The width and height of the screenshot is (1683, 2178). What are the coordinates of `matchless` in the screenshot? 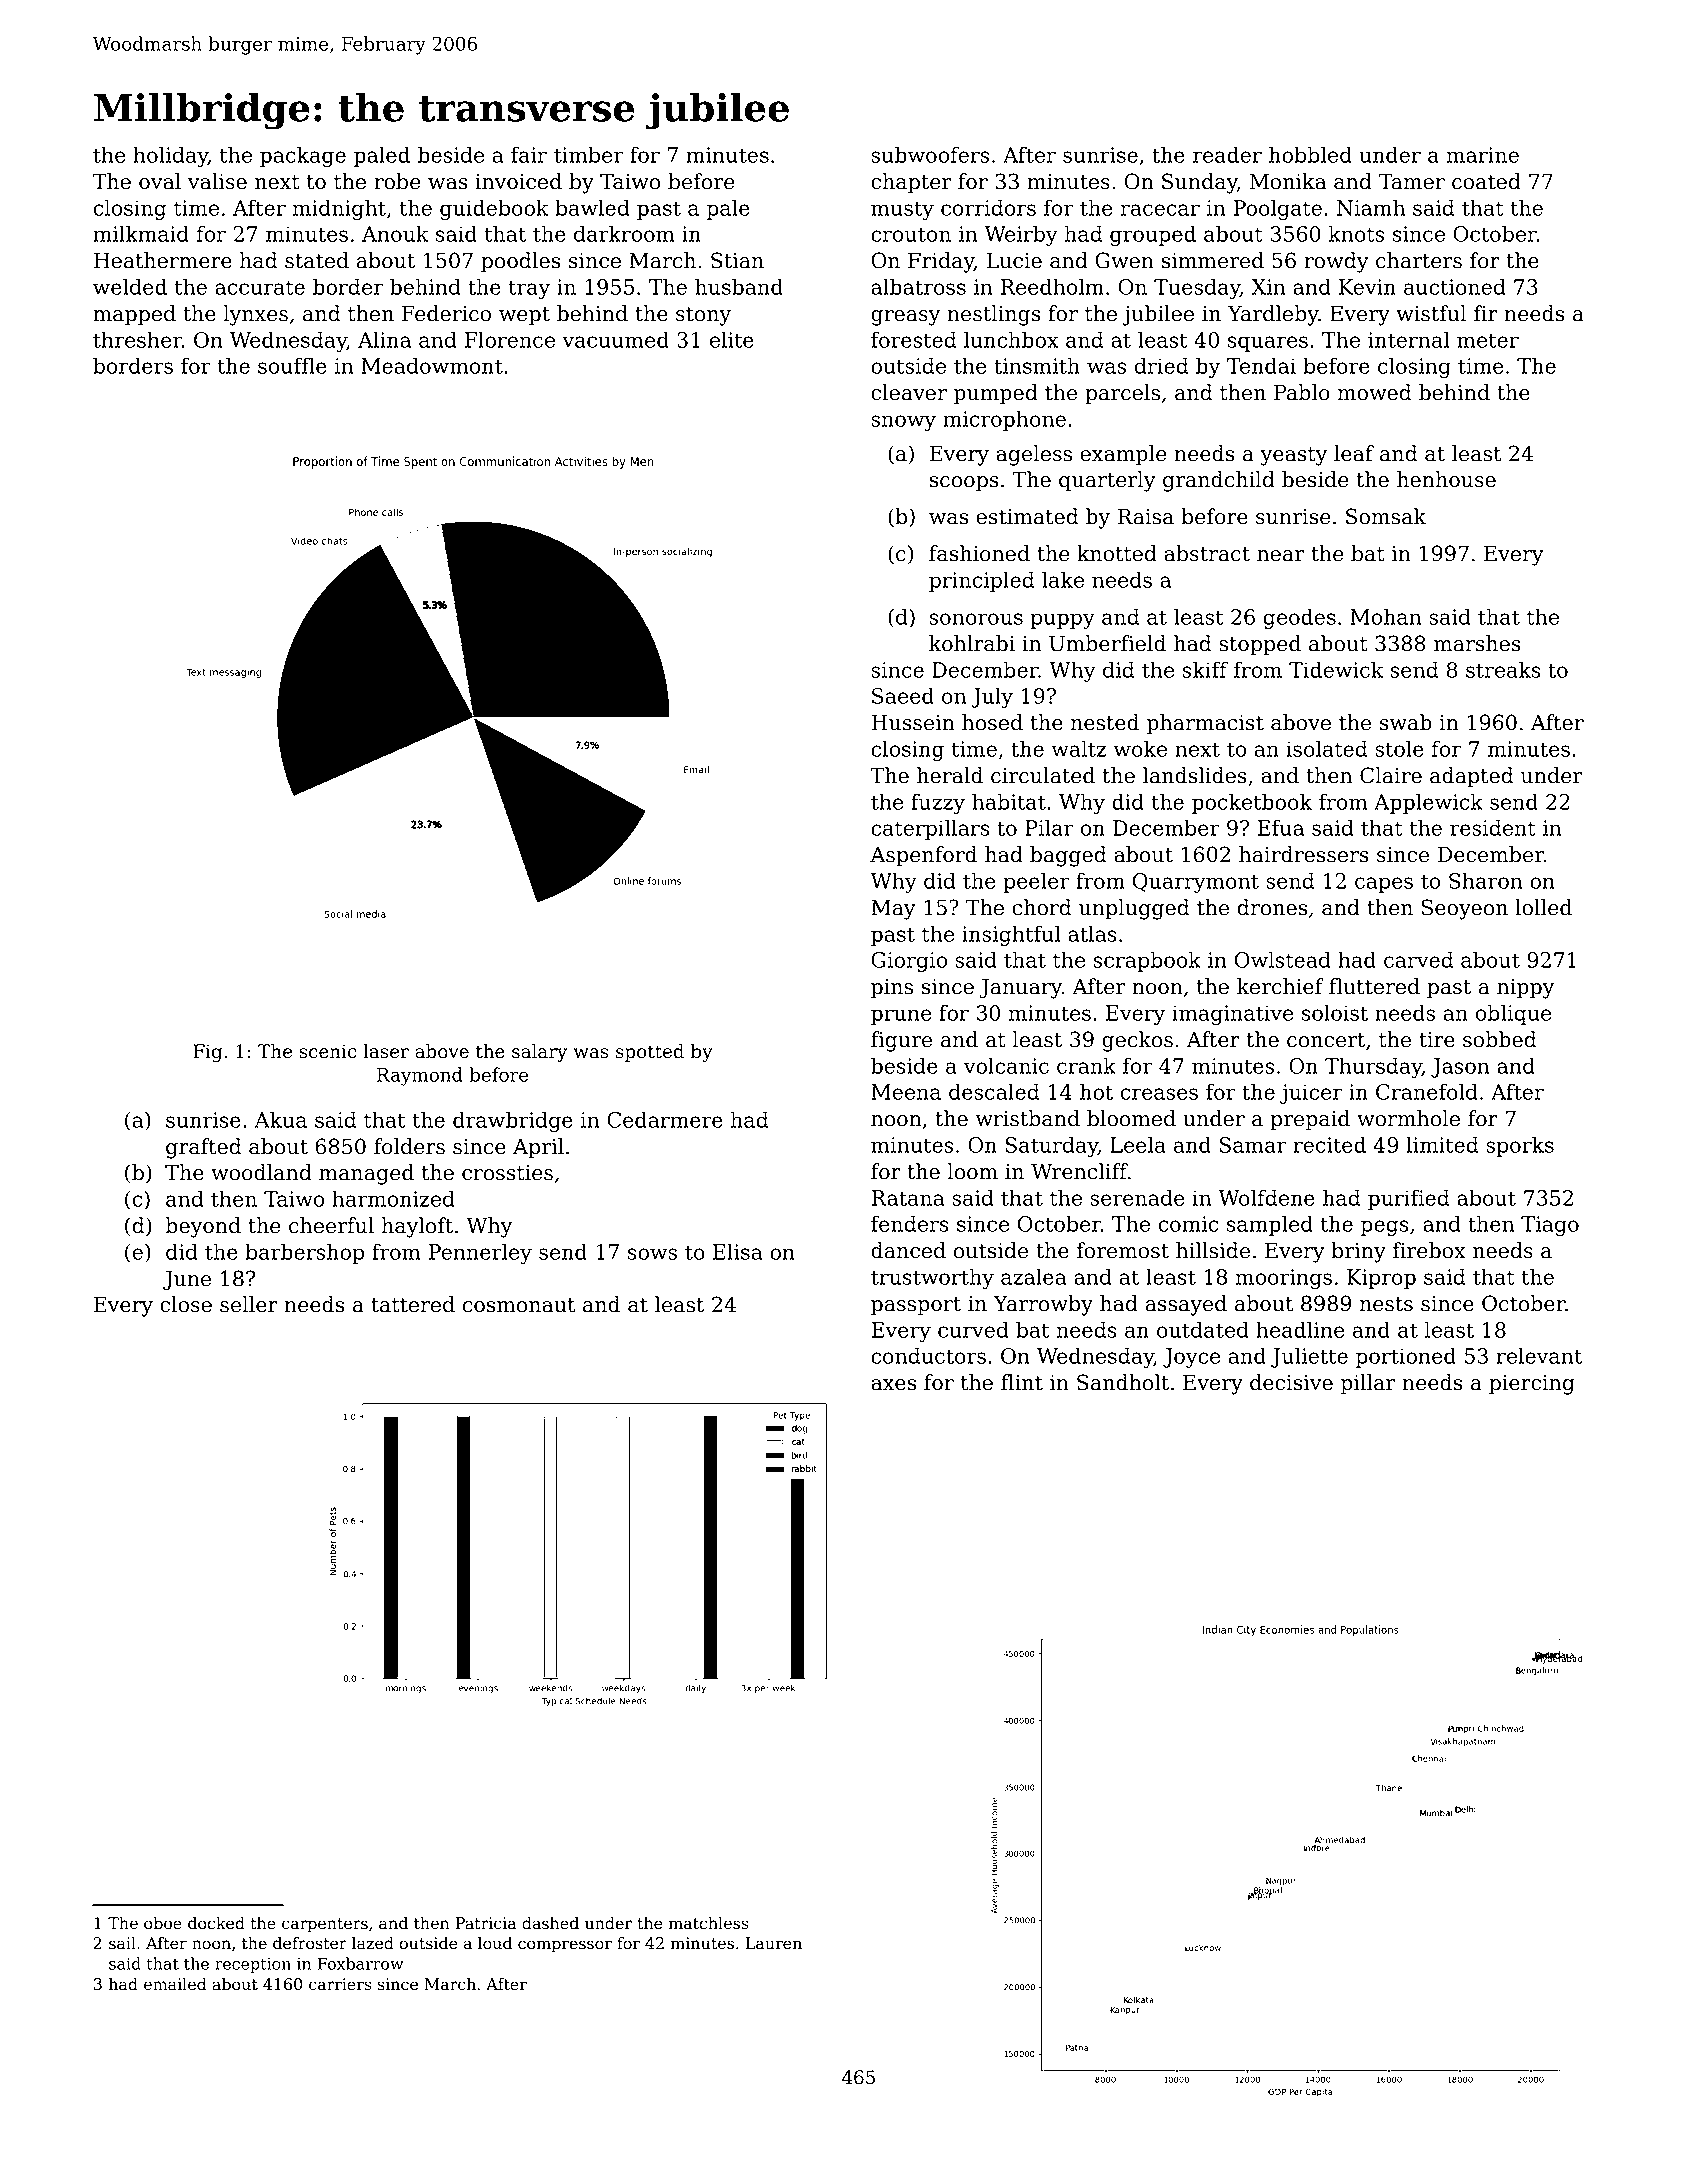 It's located at (708, 1923).
